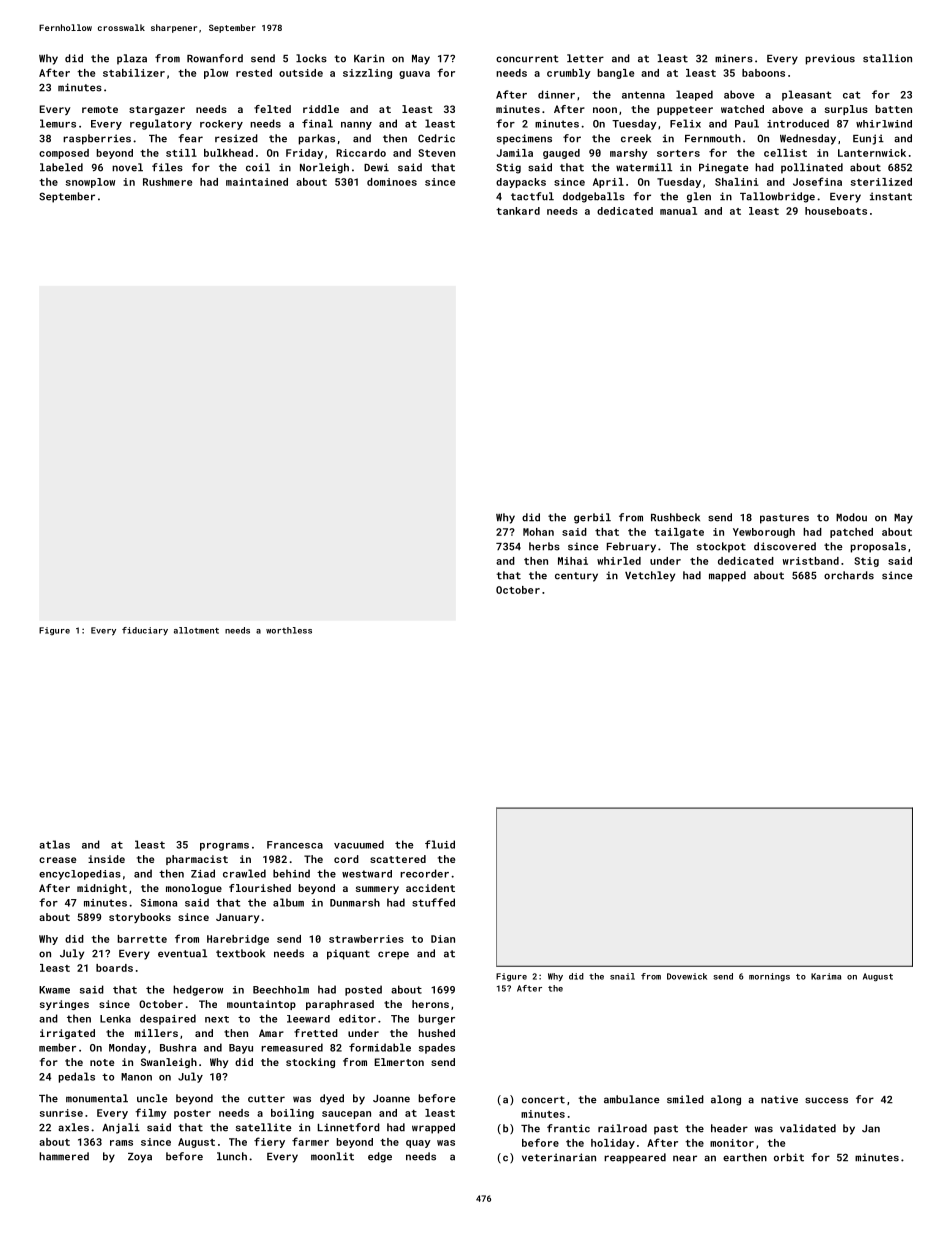 The height and width of the screenshot is (1233, 952). I want to click on allotment, so click(196, 630).
